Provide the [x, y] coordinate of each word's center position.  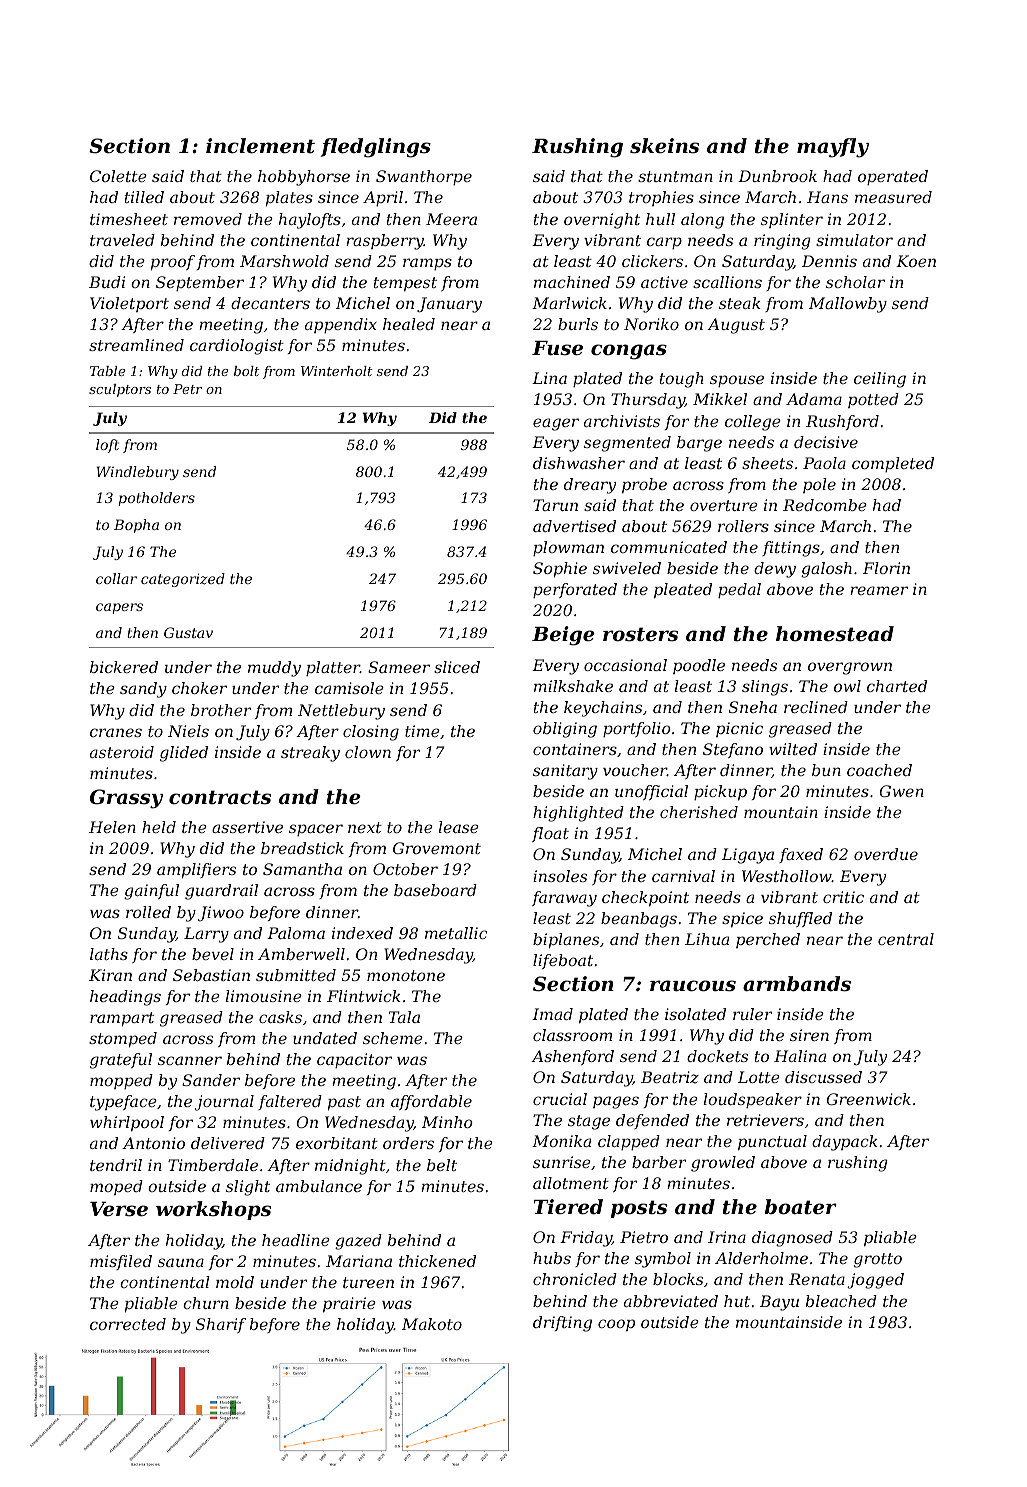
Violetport [129, 304]
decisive [826, 442]
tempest [405, 284]
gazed [358, 1242]
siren [809, 1035]
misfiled [121, 1262]
